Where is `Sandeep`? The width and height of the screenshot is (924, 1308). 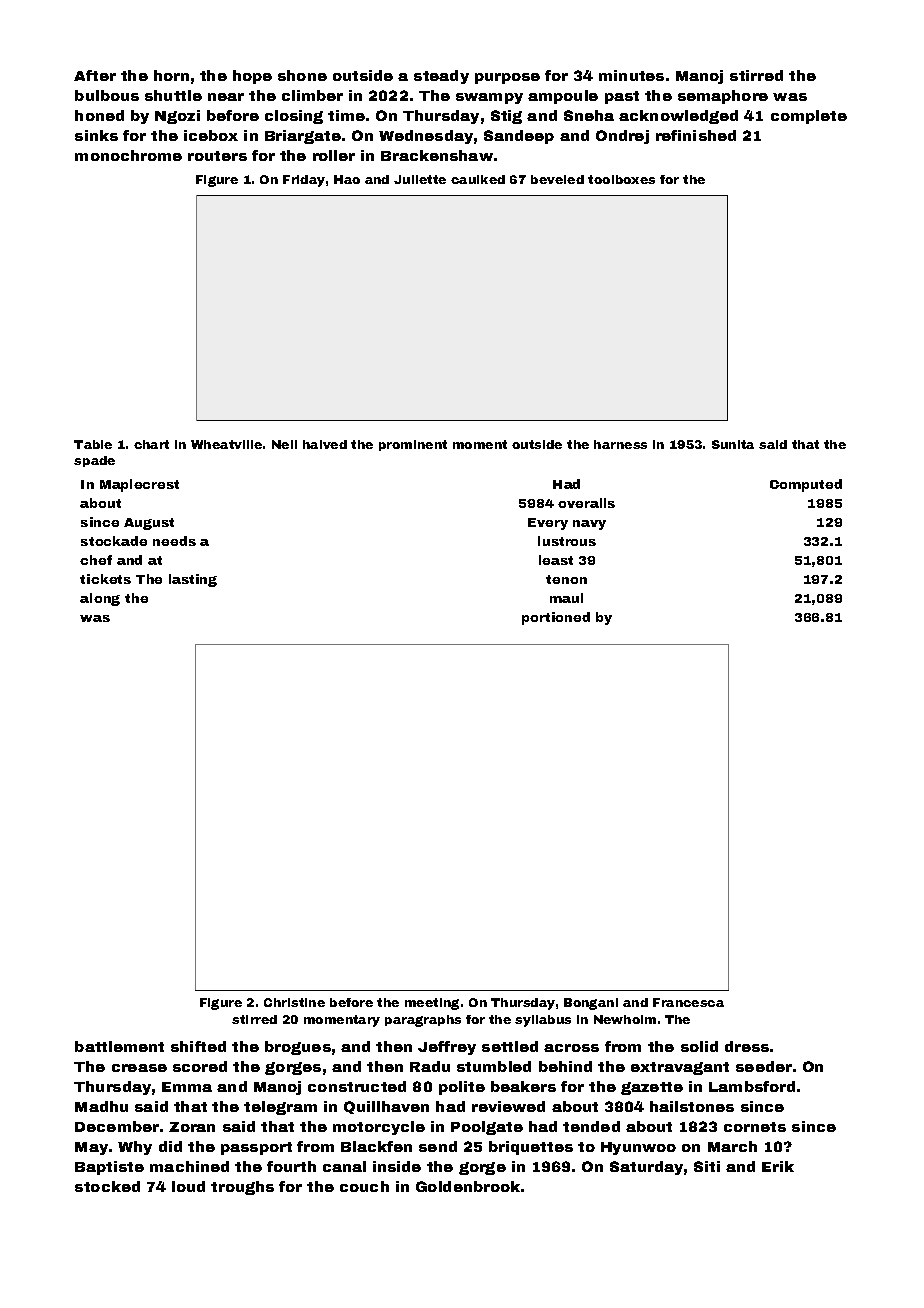 Sandeep is located at coordinates (519, 137).
